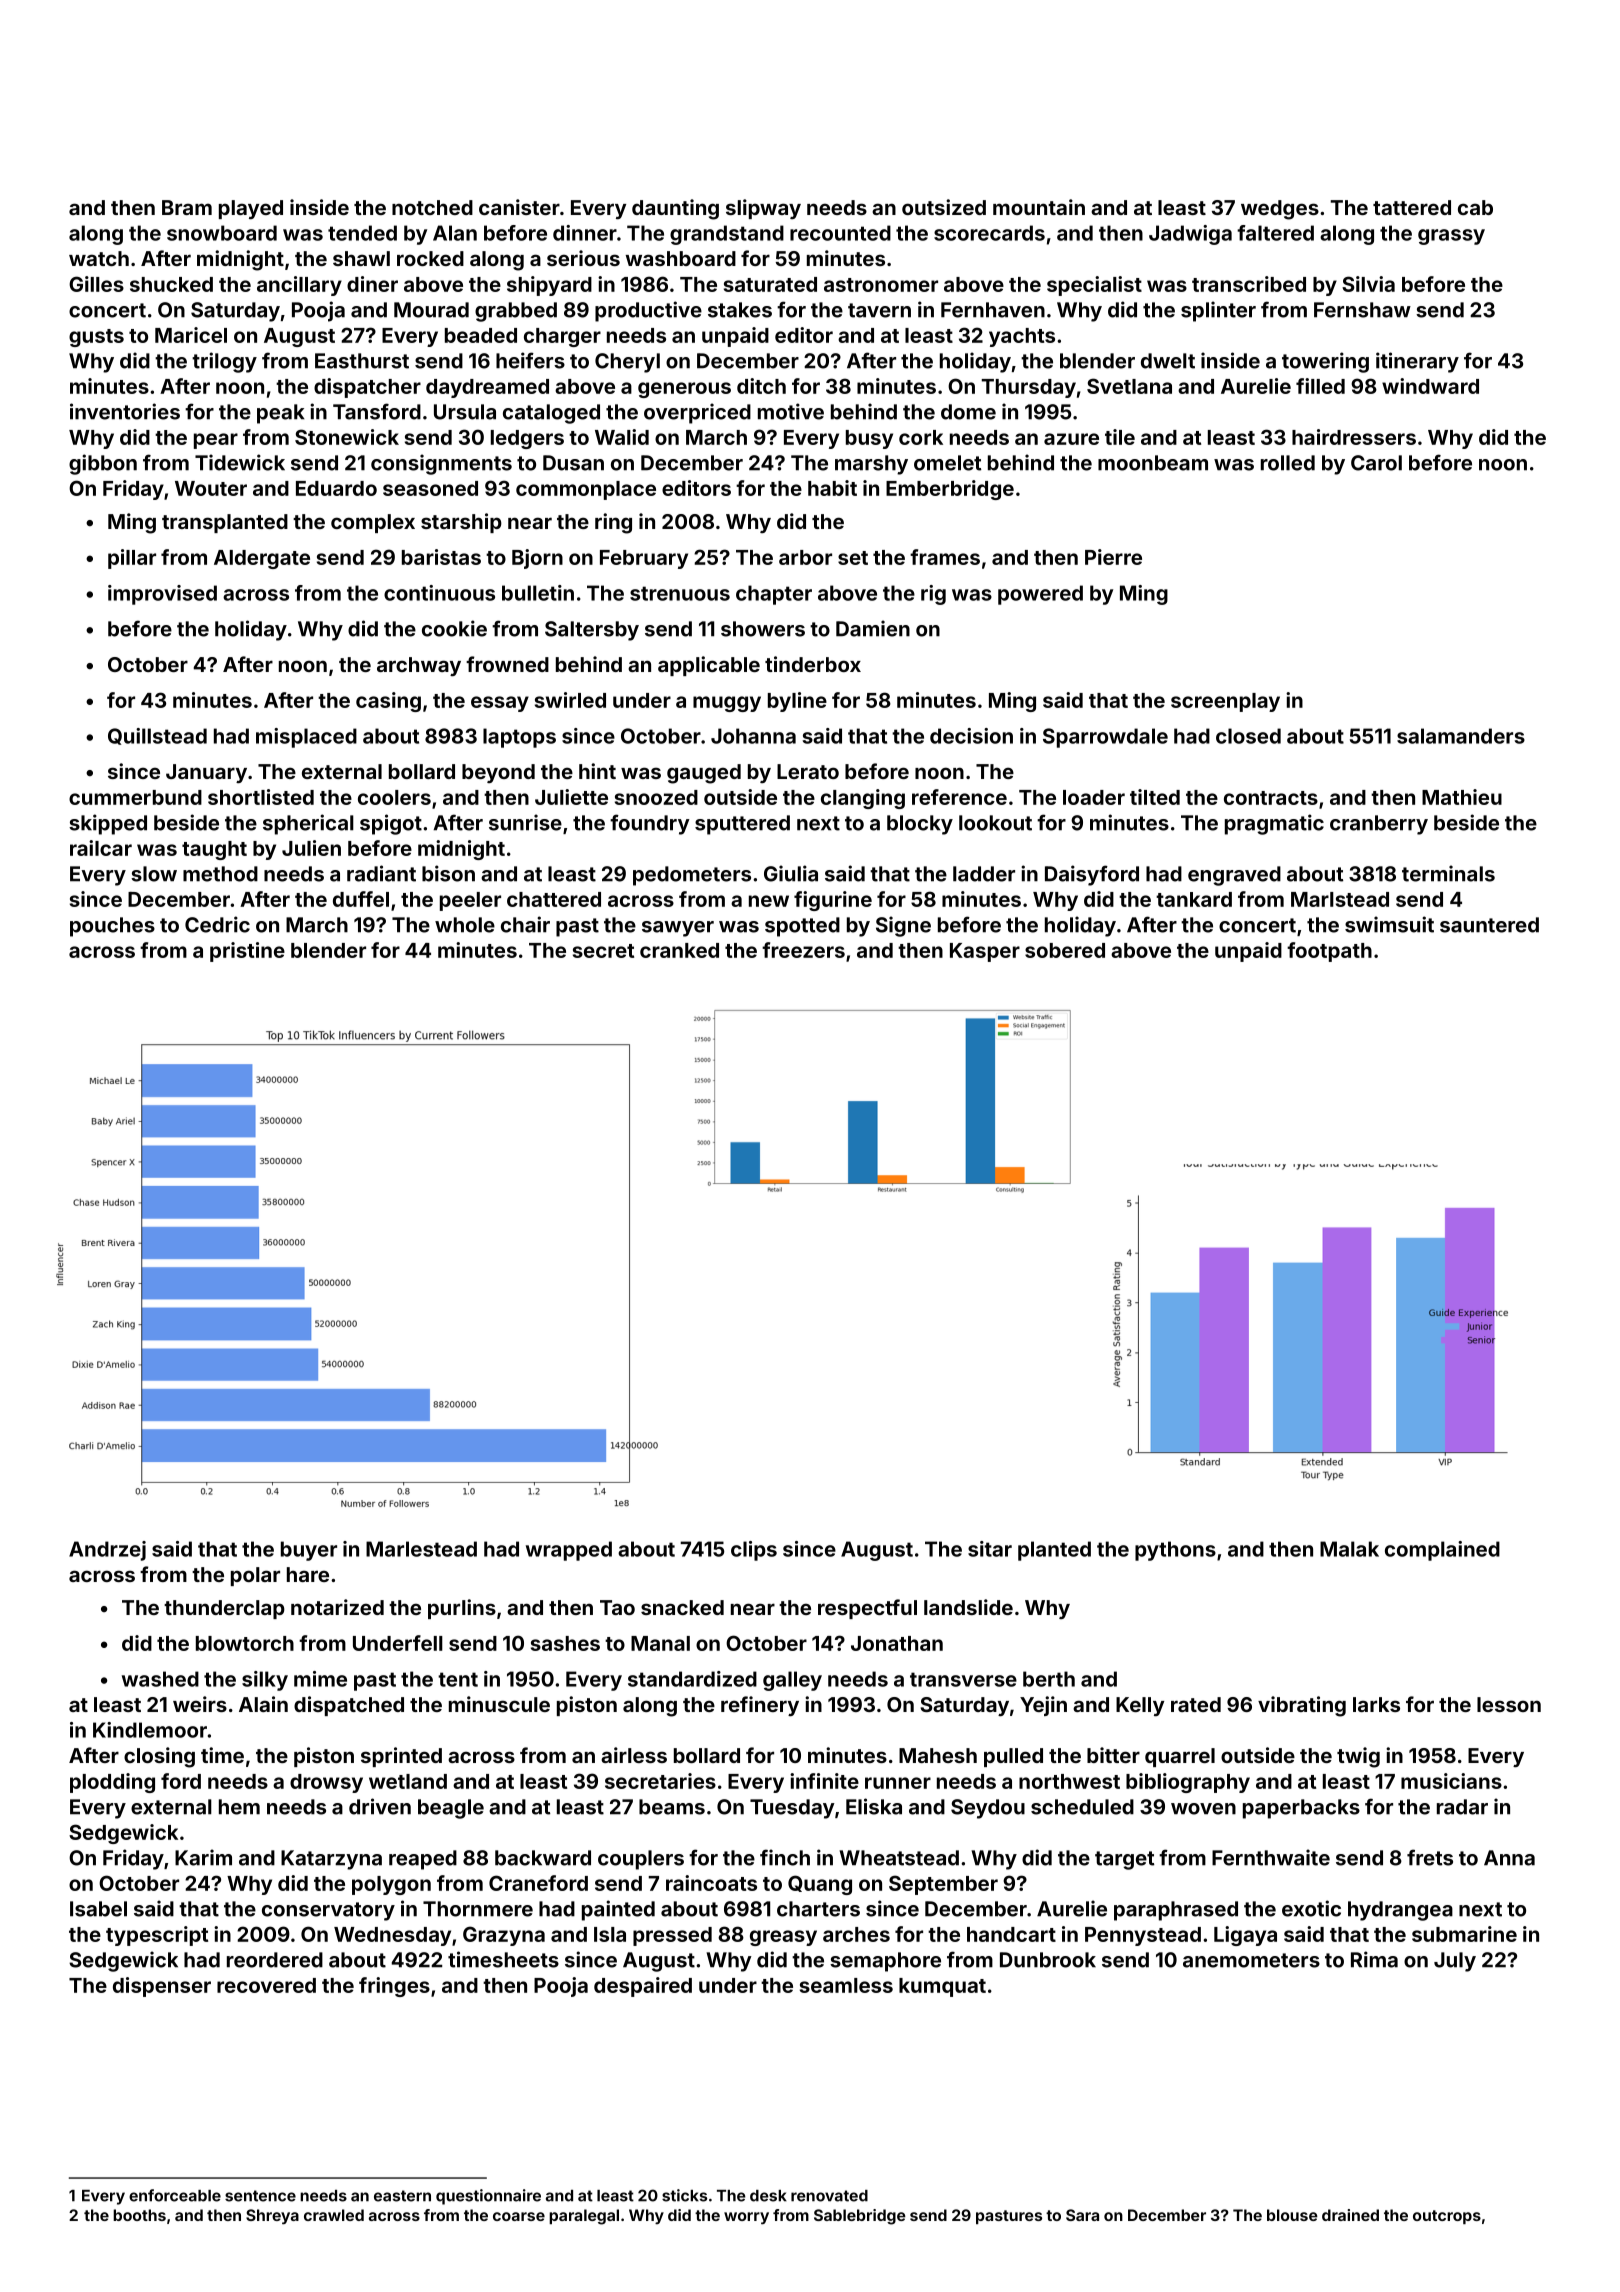 This page has height=2292, width=1620. What do you see at coordinates (247, 952) in the page?
I see `pristine` at bounding box center [247, 952].
